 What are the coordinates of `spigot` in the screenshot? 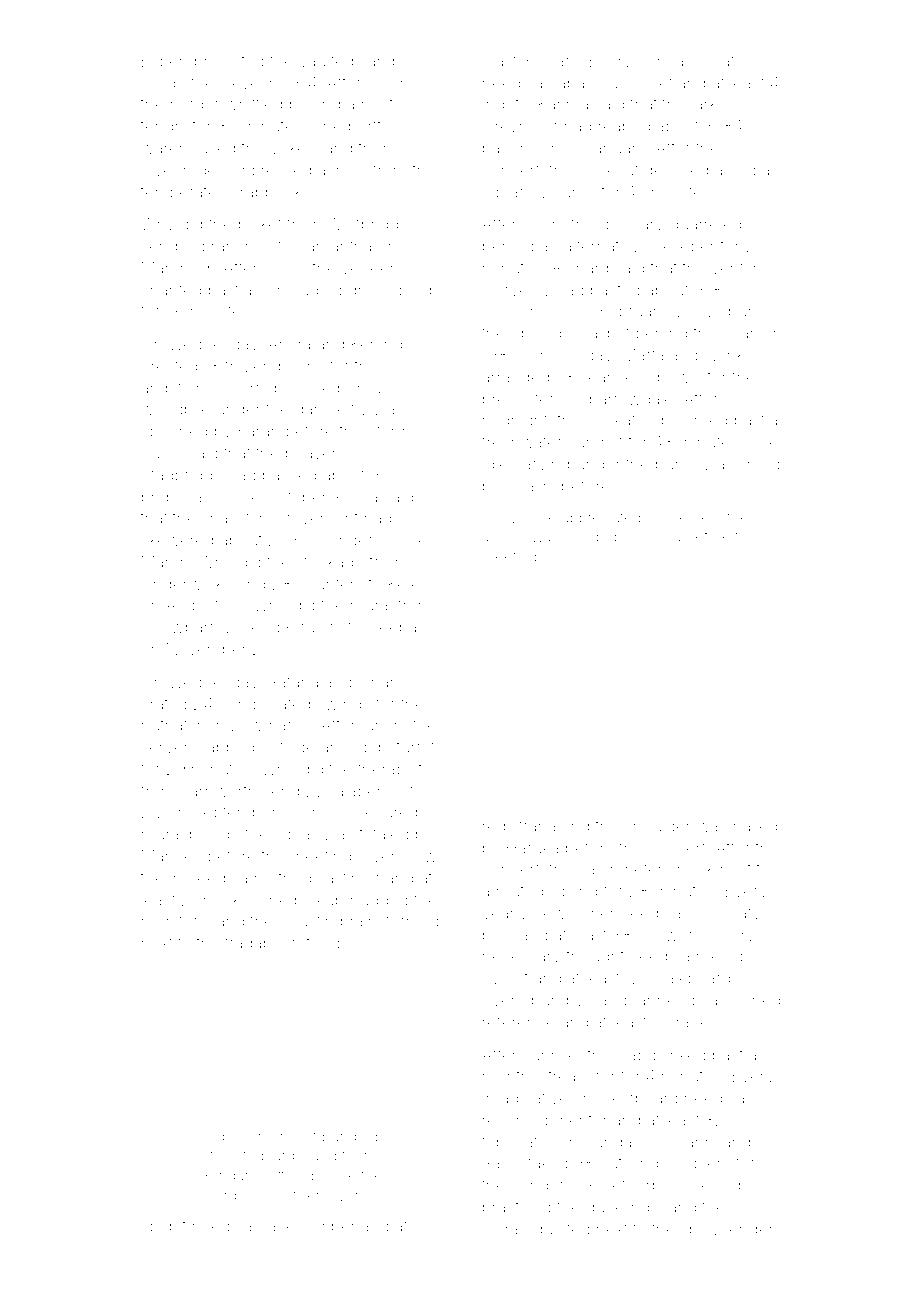 It's located at (163, 1229).
